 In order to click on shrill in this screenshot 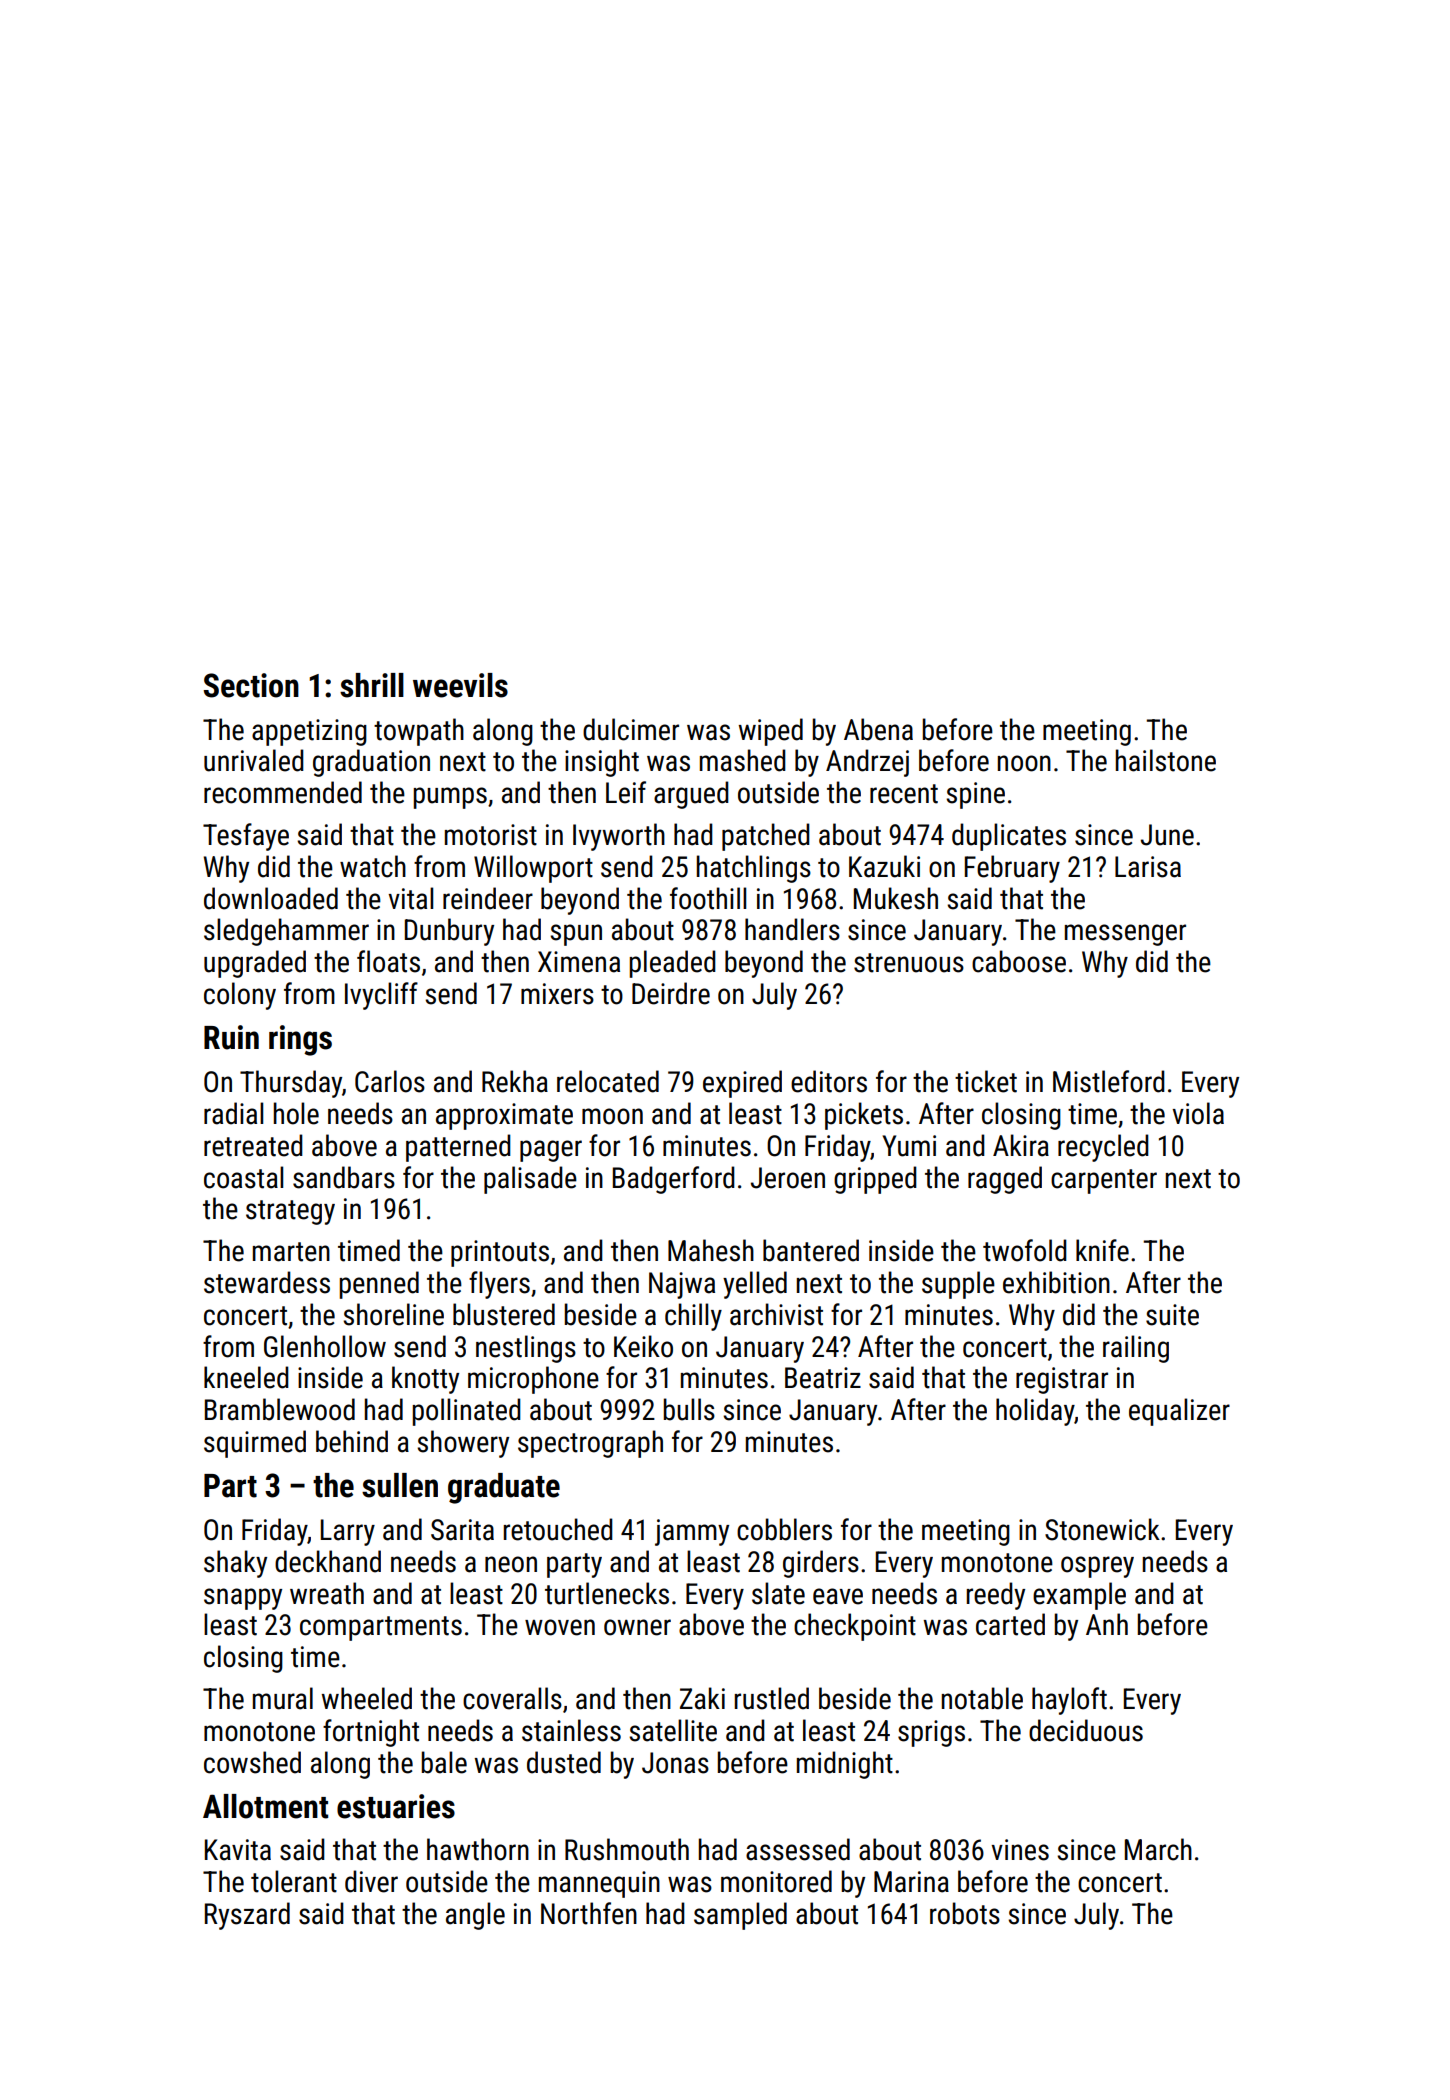, I will do `click(372, 685)`.
